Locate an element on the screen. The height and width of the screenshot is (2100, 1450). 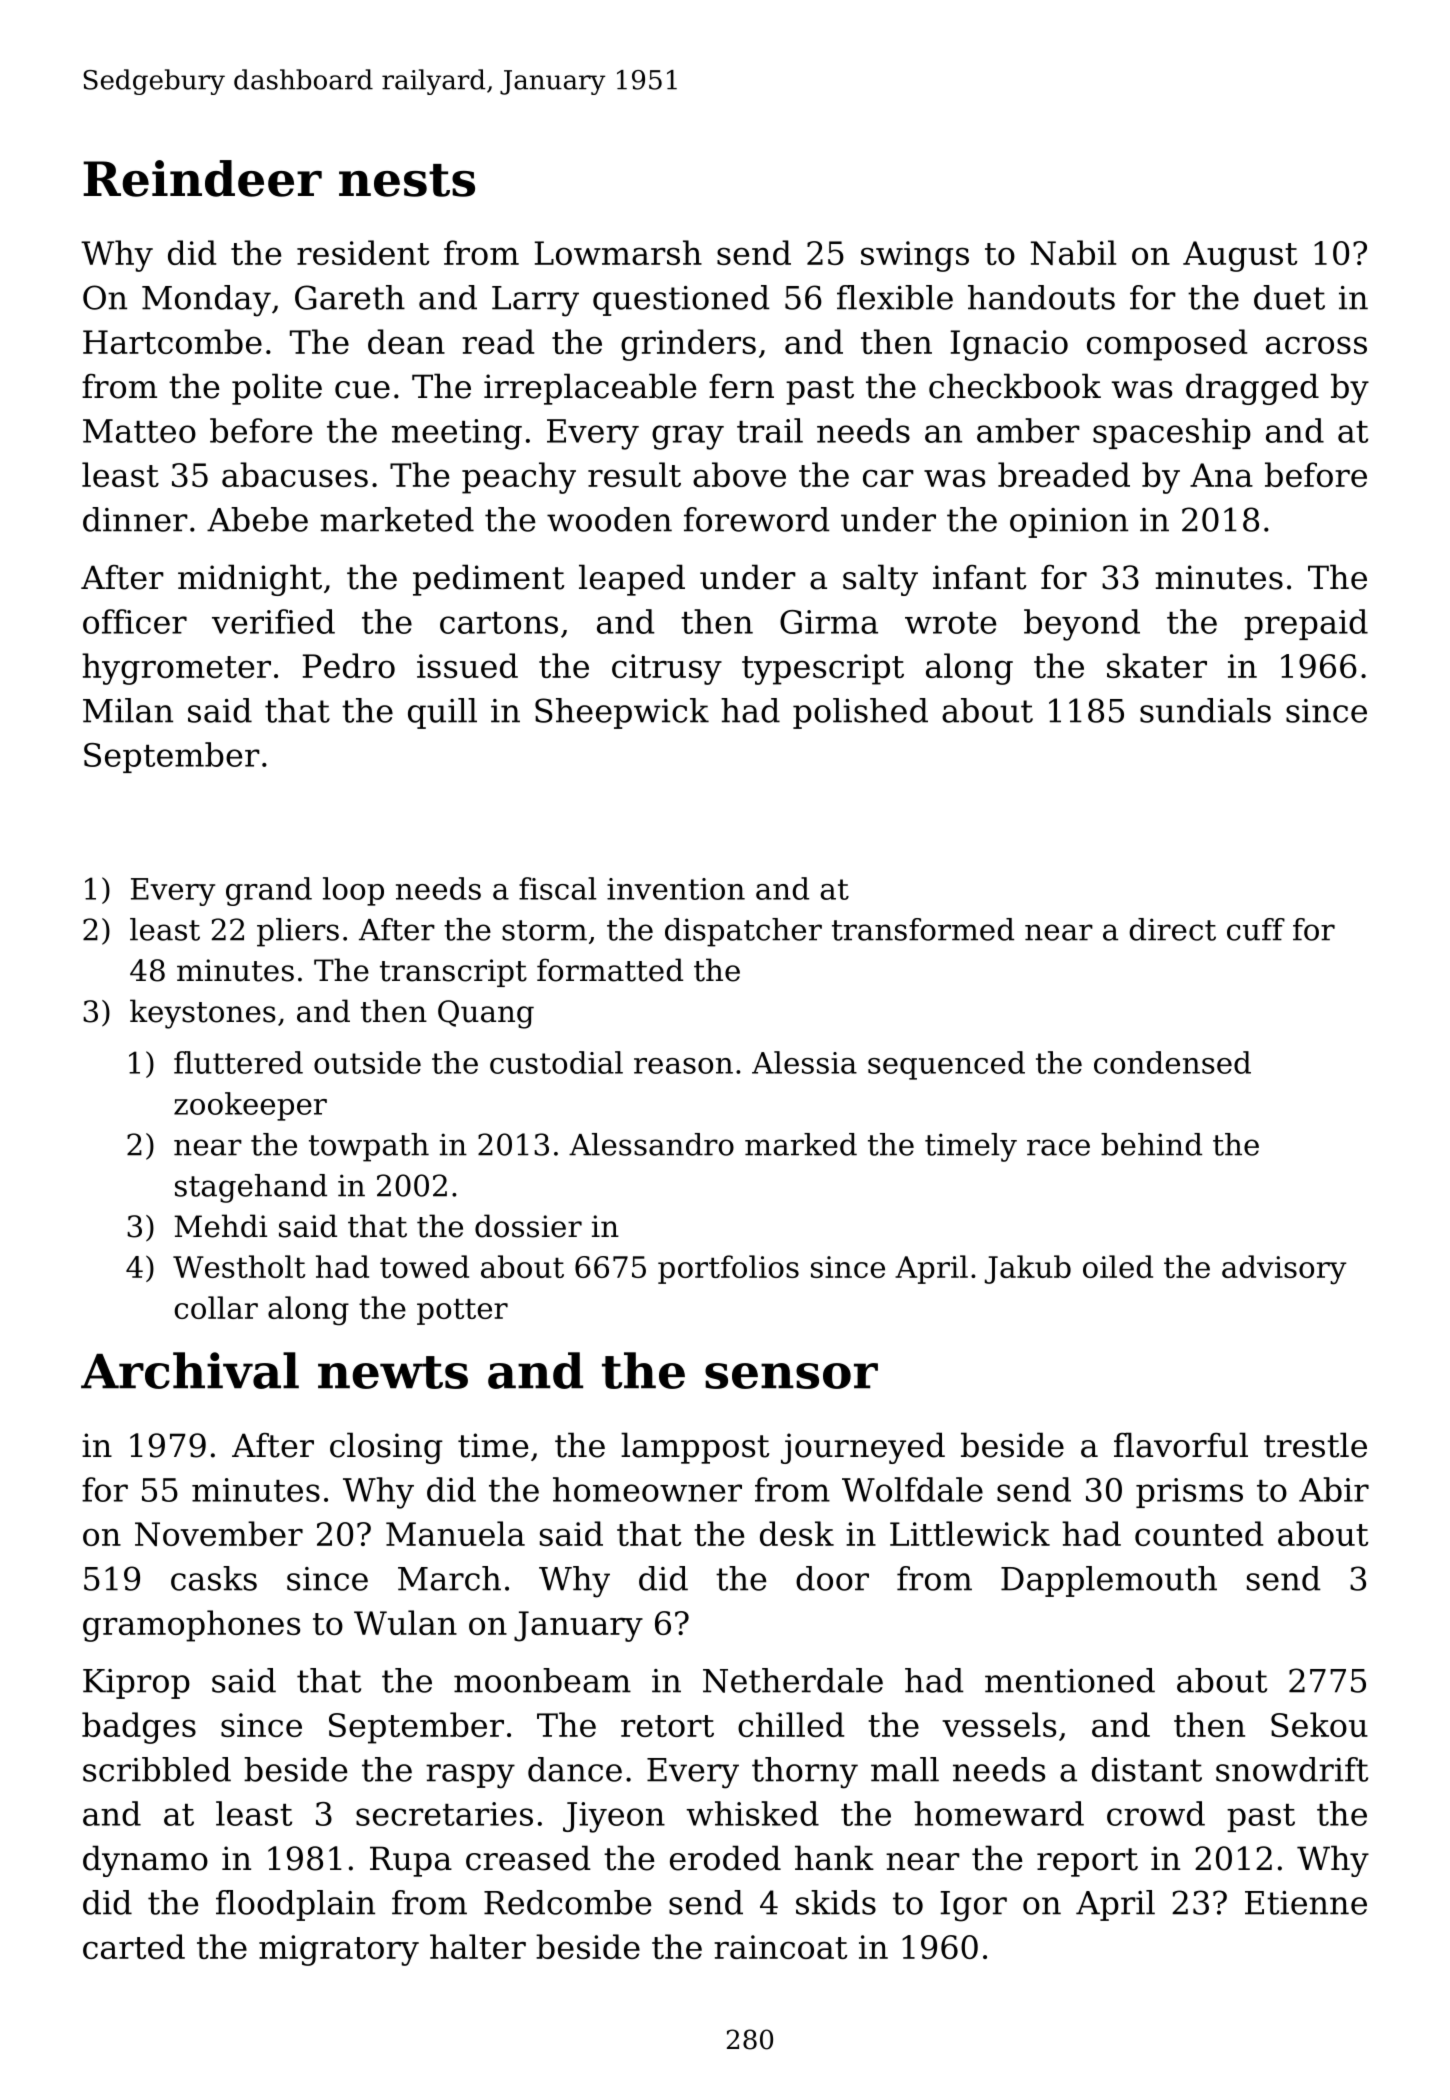
Etienne is located at coordinates (1306, 1903).
